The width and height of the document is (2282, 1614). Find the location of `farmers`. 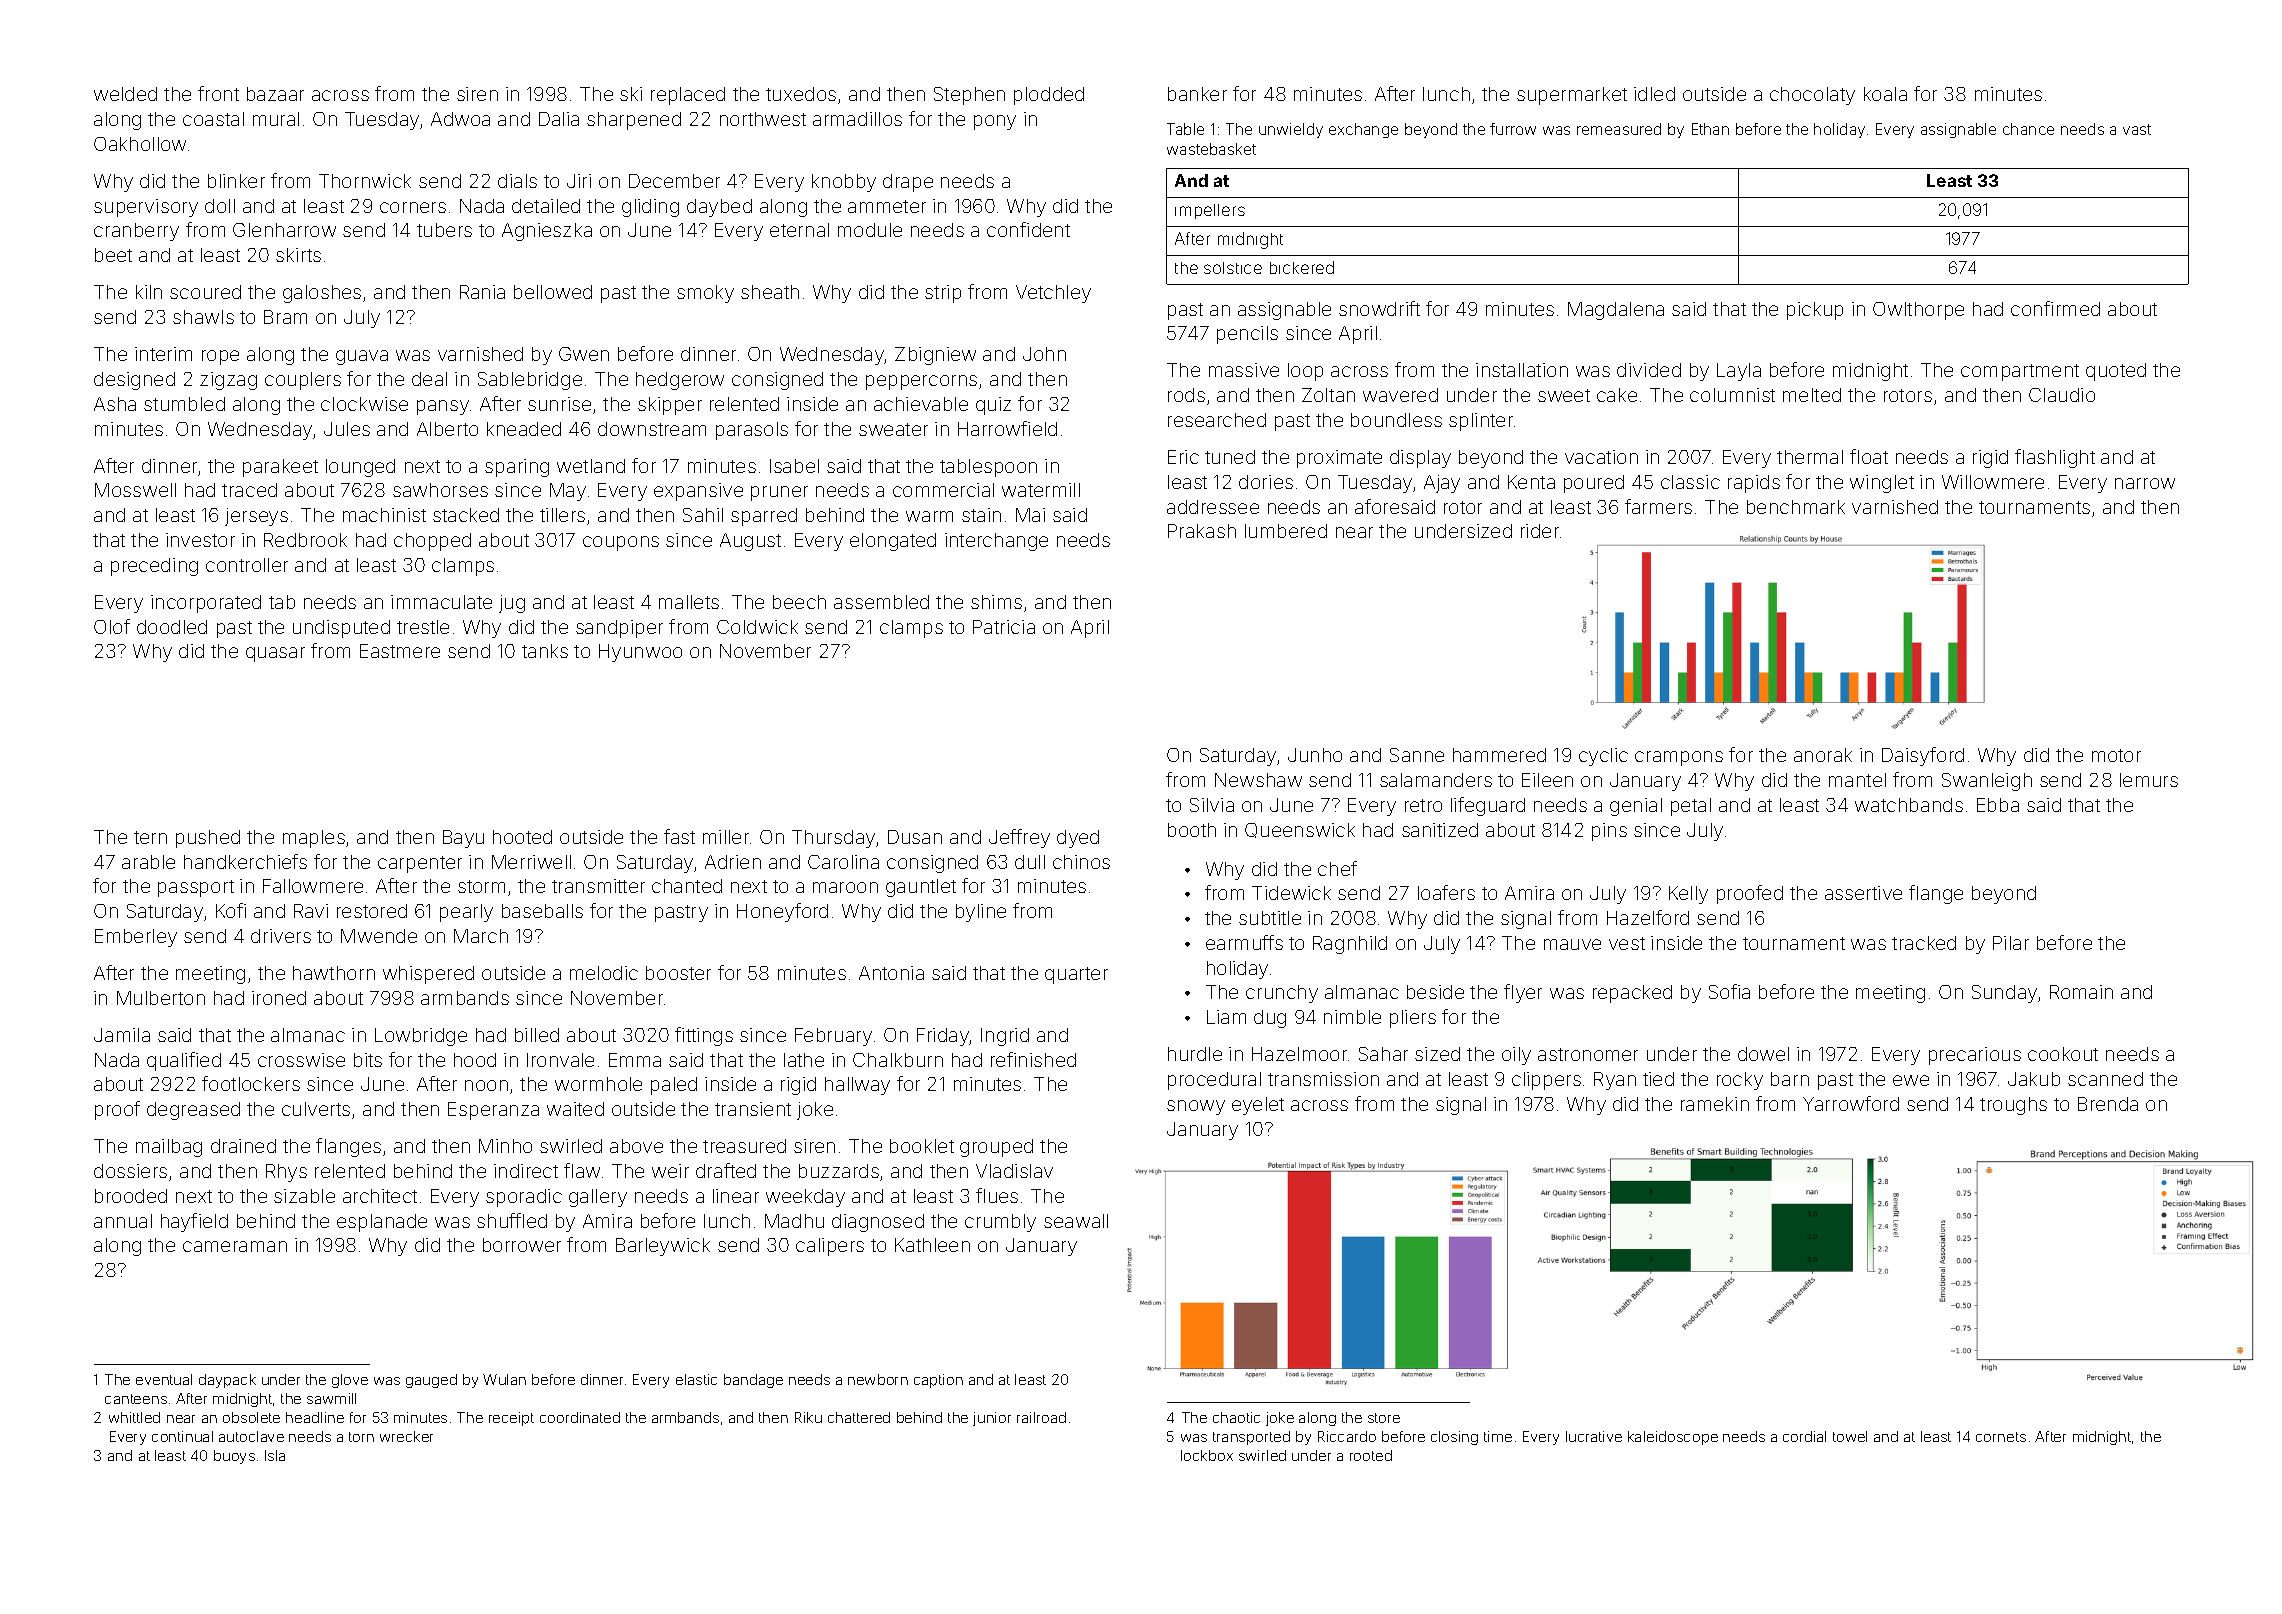

farmers is located at coordinates (1658, 506).
